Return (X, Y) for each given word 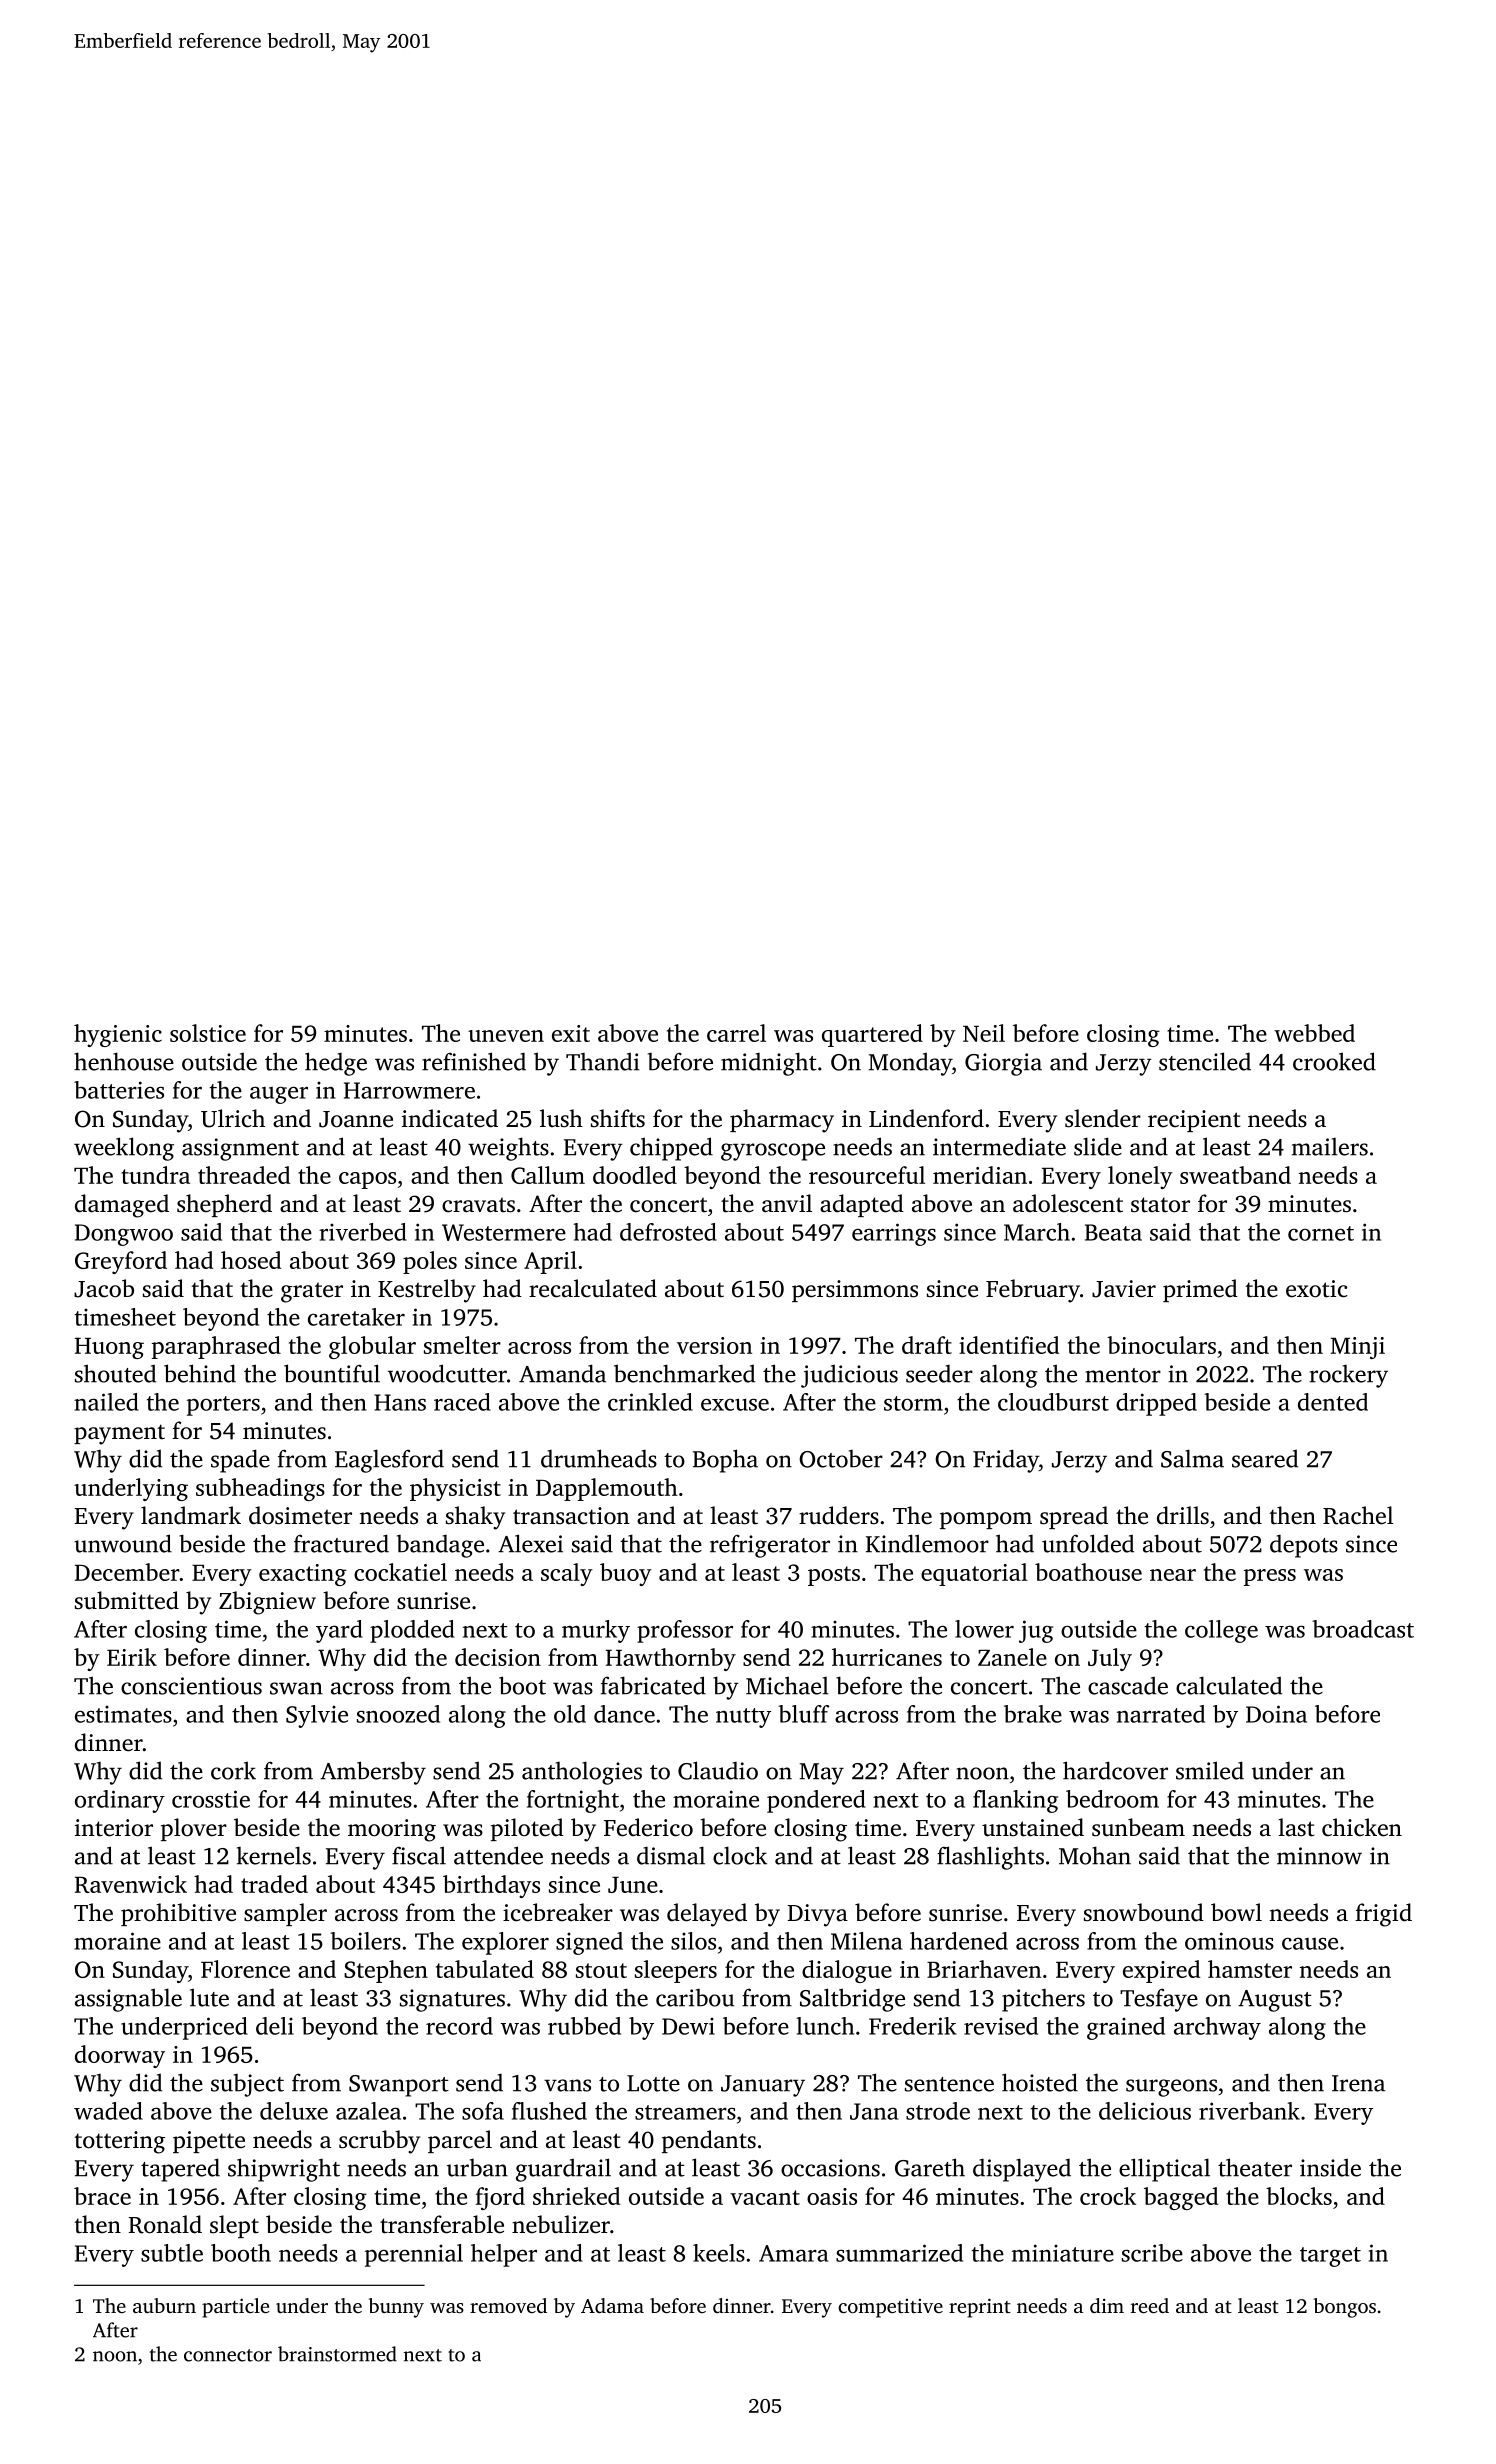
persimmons (855, 1291)
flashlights (990, 1858)
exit (571, 1033)
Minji (1358, 1348)
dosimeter (300, 1515)
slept (234, 2226)
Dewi (688, 2026)
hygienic (118, 1035)
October (841, 1459)
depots (1304, 1546)
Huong (109, 1348)
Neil (984, 1033)
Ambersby (373, 1773)
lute (209, 1997)
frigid (1383, 1915)
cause (1310, 1943)
